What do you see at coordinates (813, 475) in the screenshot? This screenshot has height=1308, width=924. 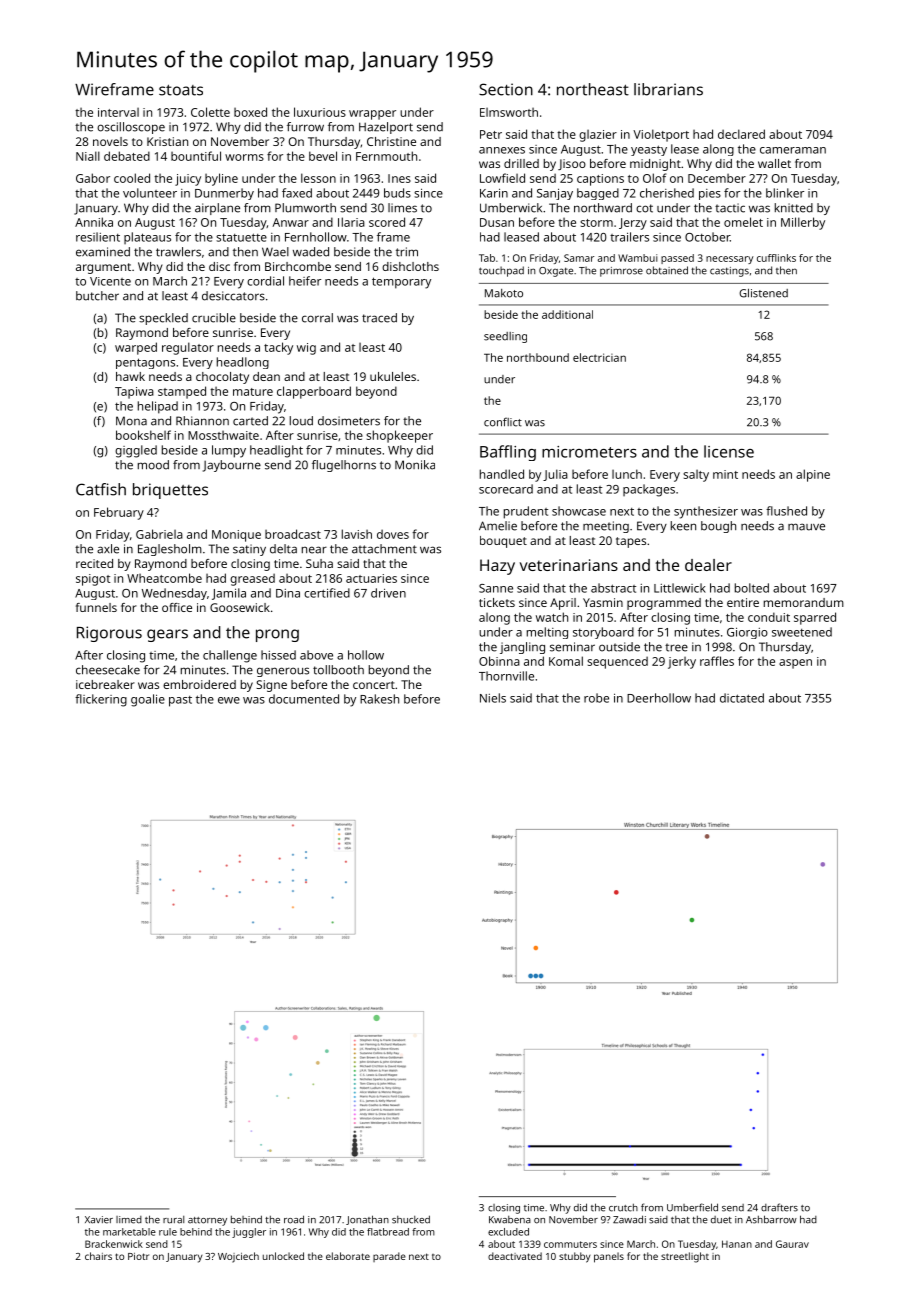 I see `alpine` at bounding box center [813, 475].
